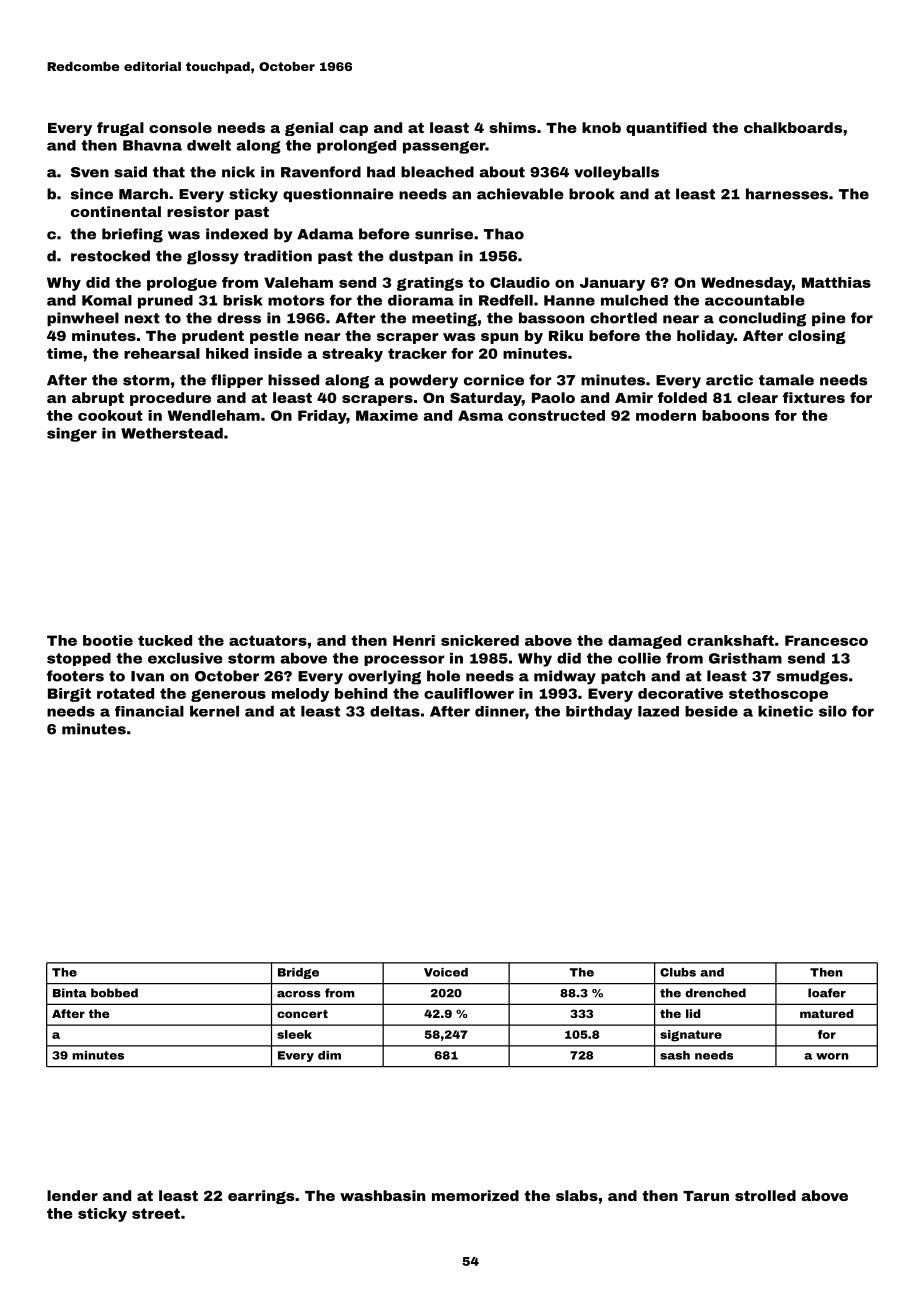 The width and height of the page is (924, 1308). What do you see at coordinates (644, 642) in the page?
I see `damaged` at bounding box center [644, 642].
